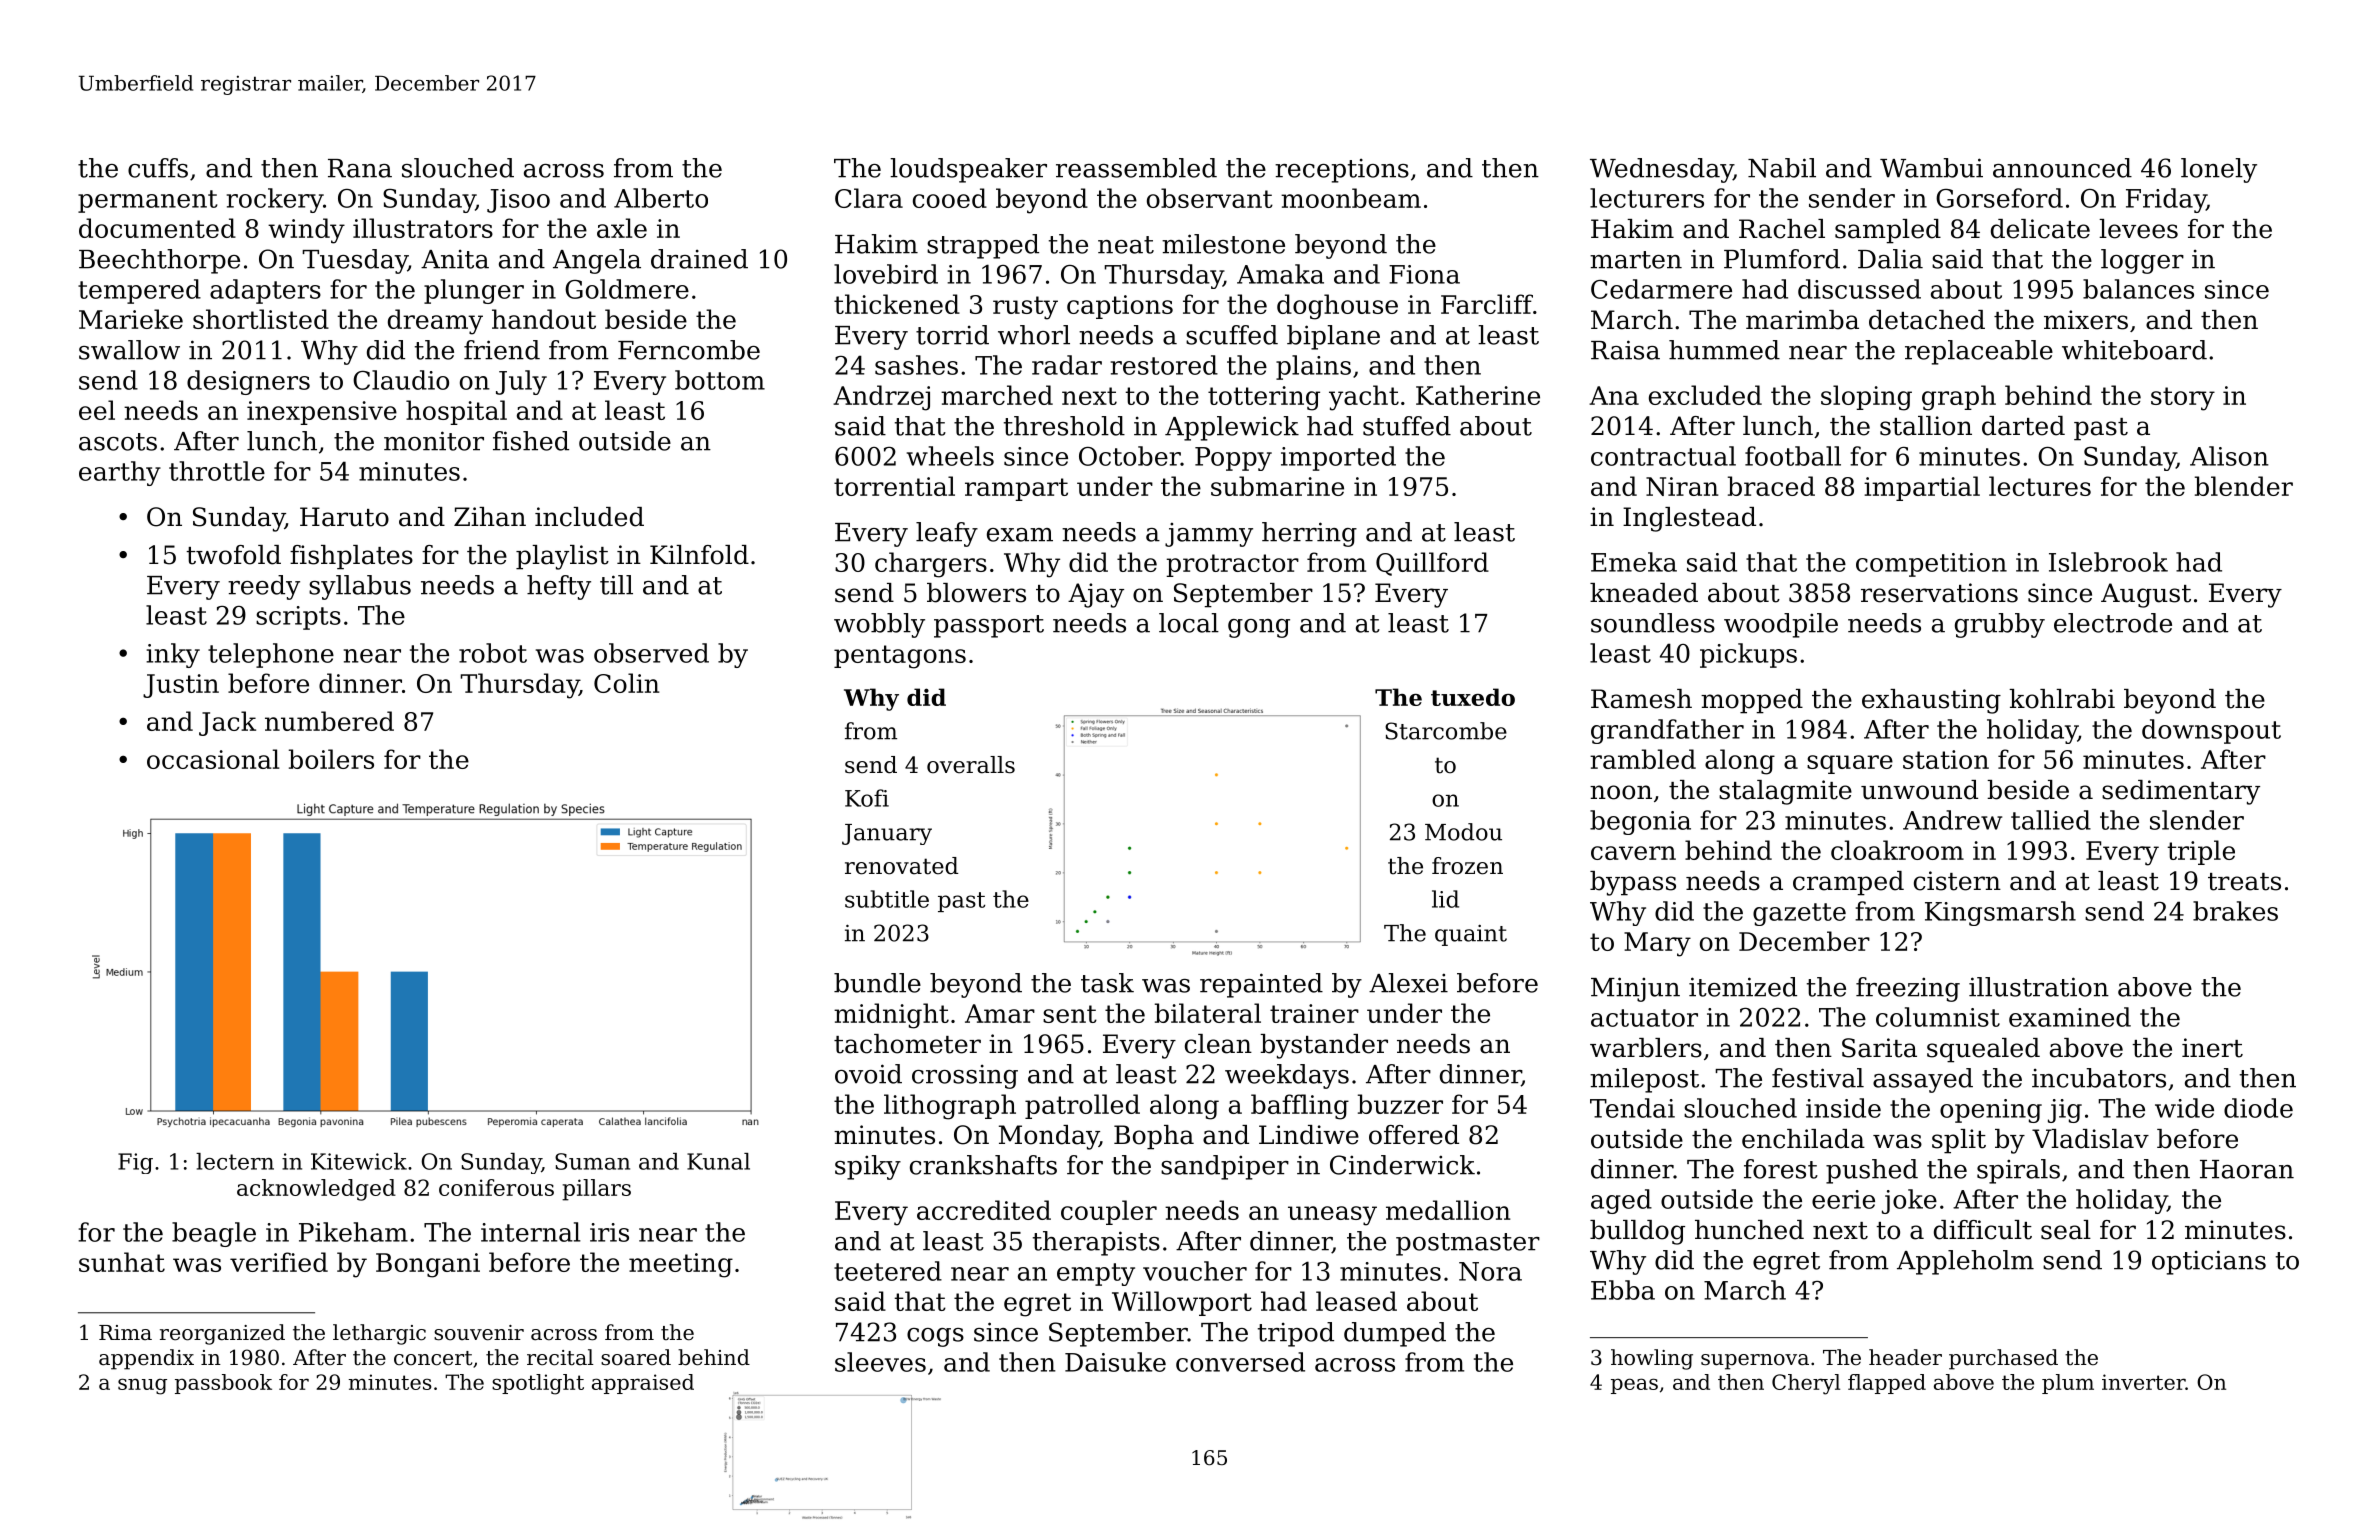 This screenshot has width=2380, height=1540. What do you see at coordinates (1890, 259) in the screenshot?
I see `Dalia` at bounding box center [1890, 259].
